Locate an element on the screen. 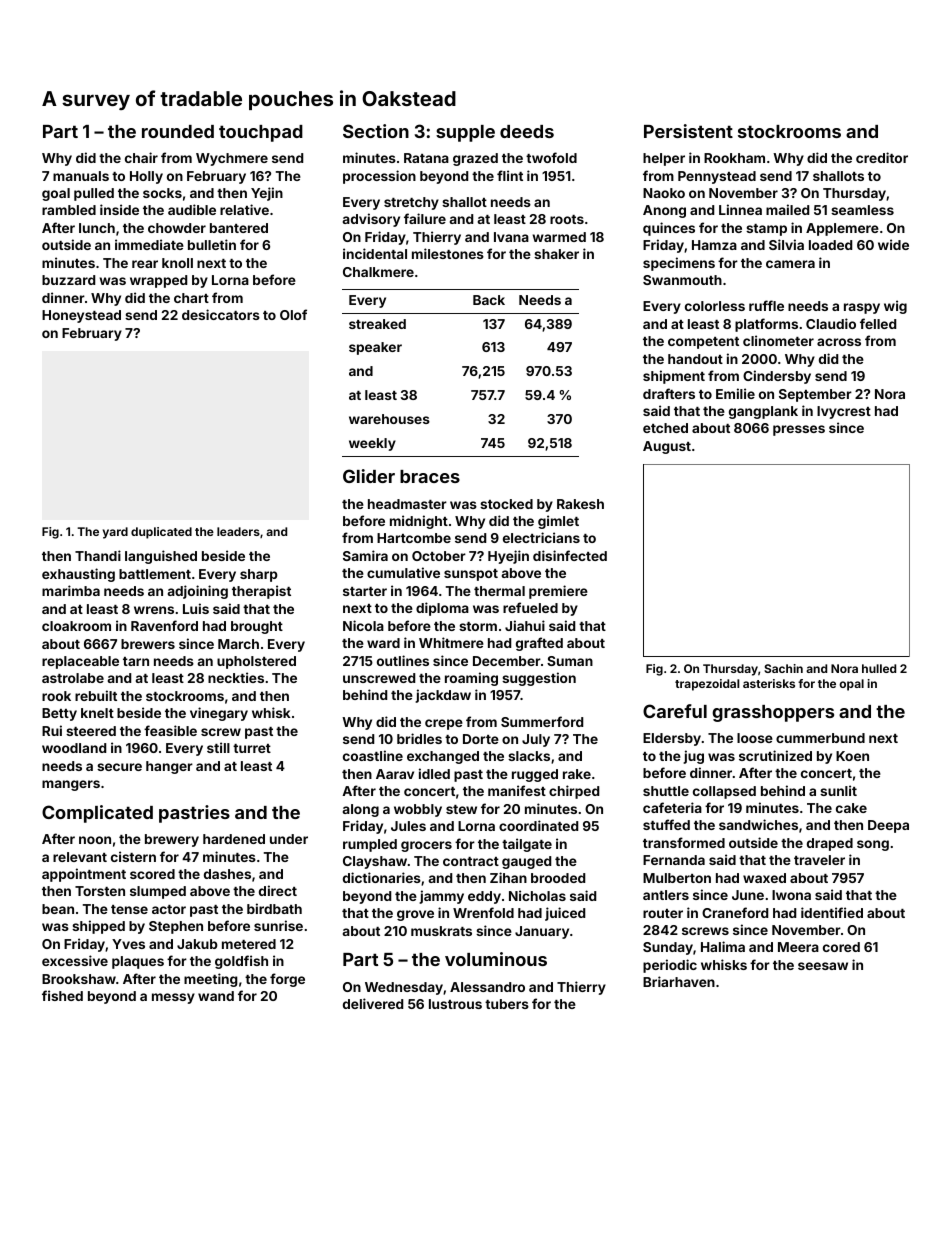 The width and height of the screenshot is (952, 1233). brought is located at coordinates (257, 627).
